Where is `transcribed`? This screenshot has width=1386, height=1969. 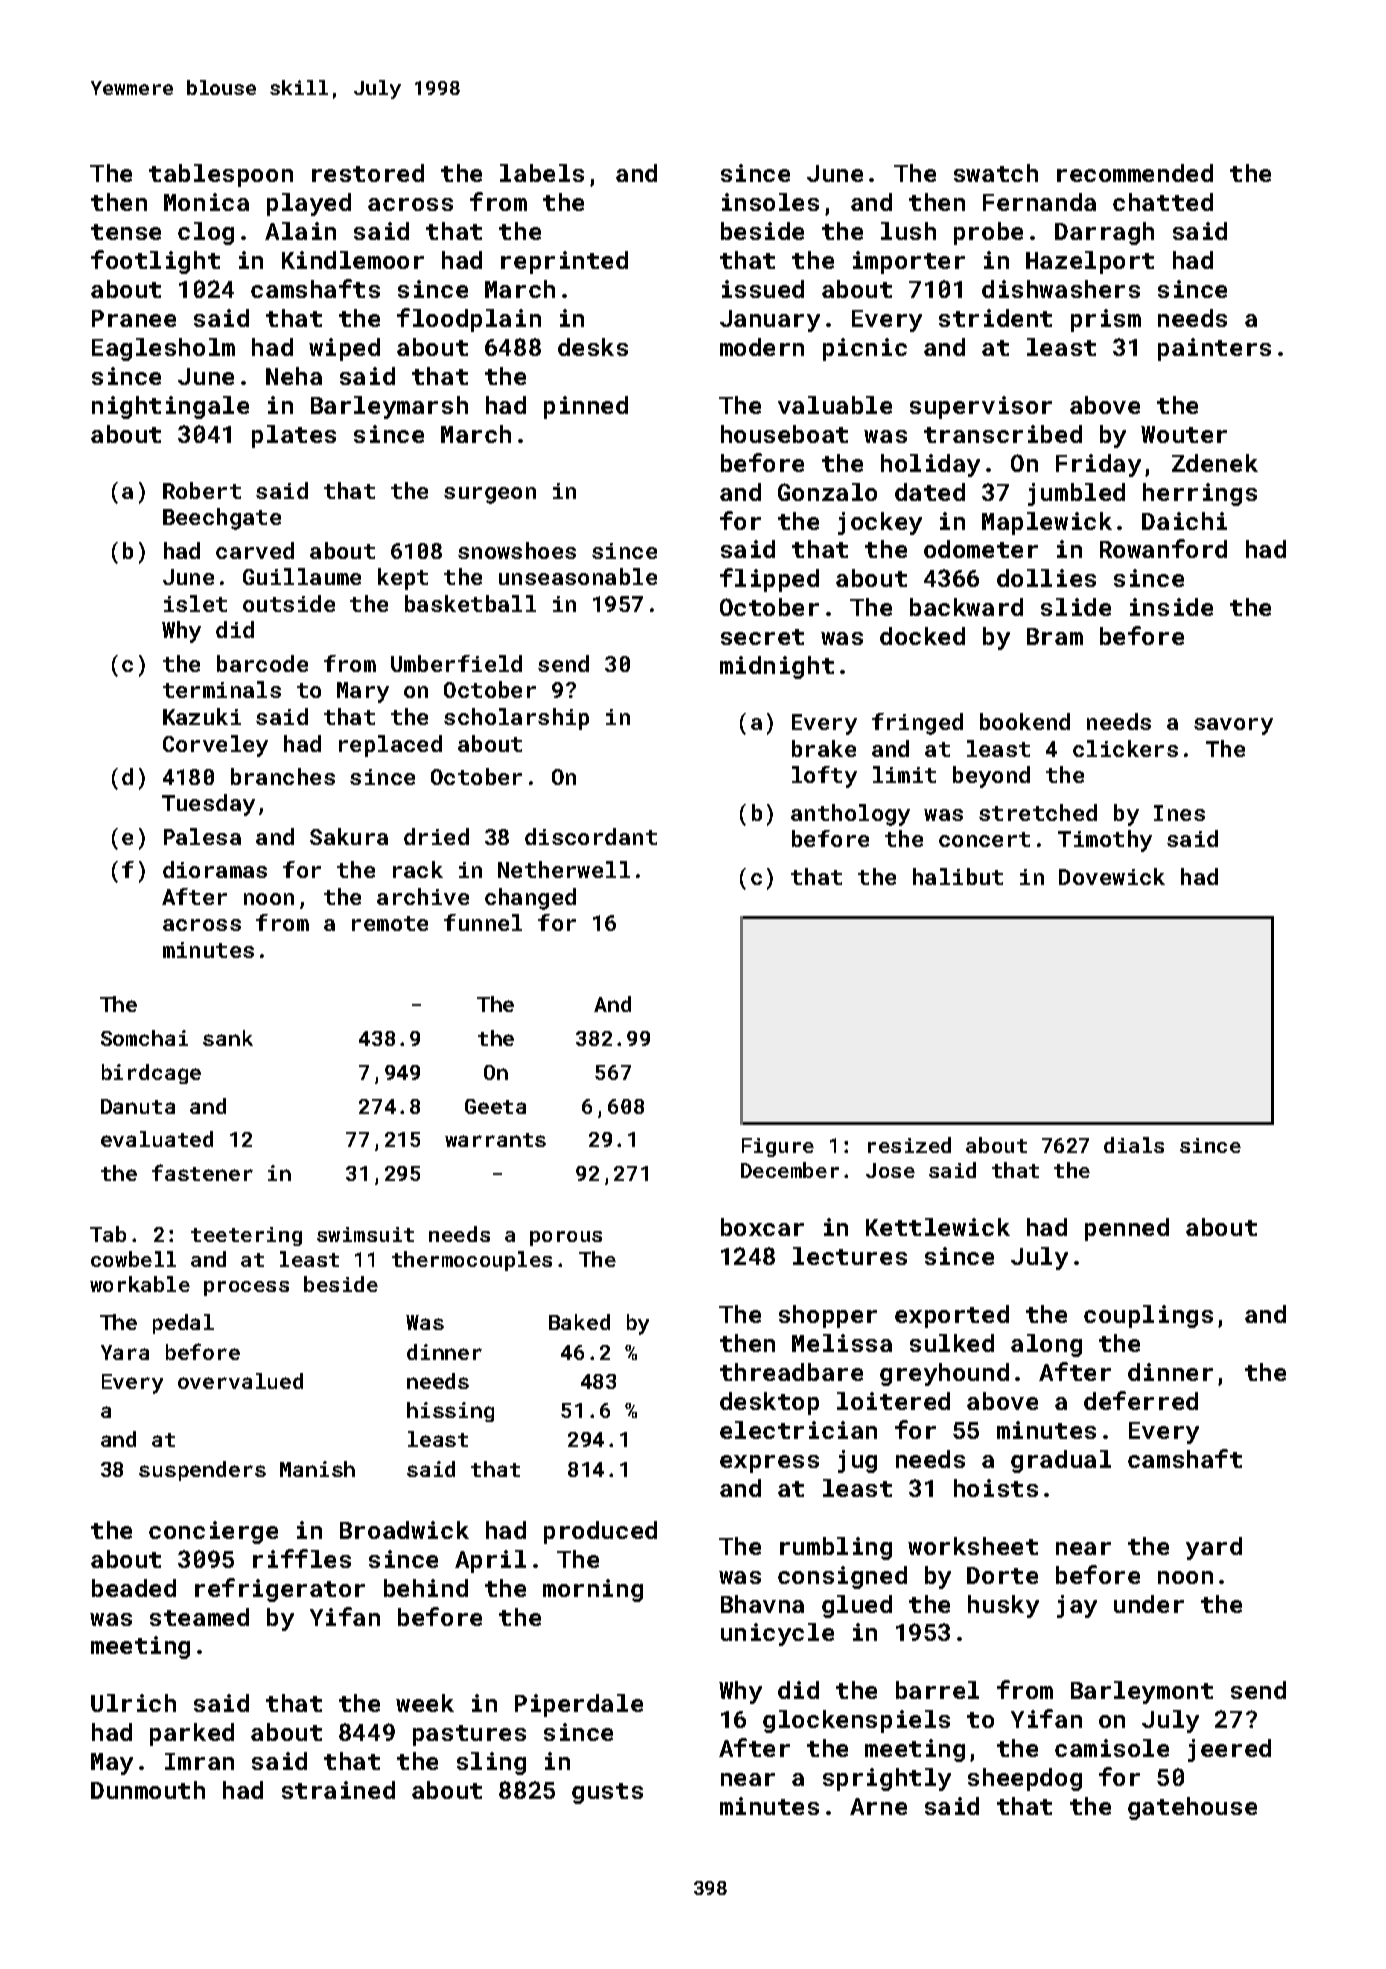
transcribed is located at coordinates (1003, 434).
